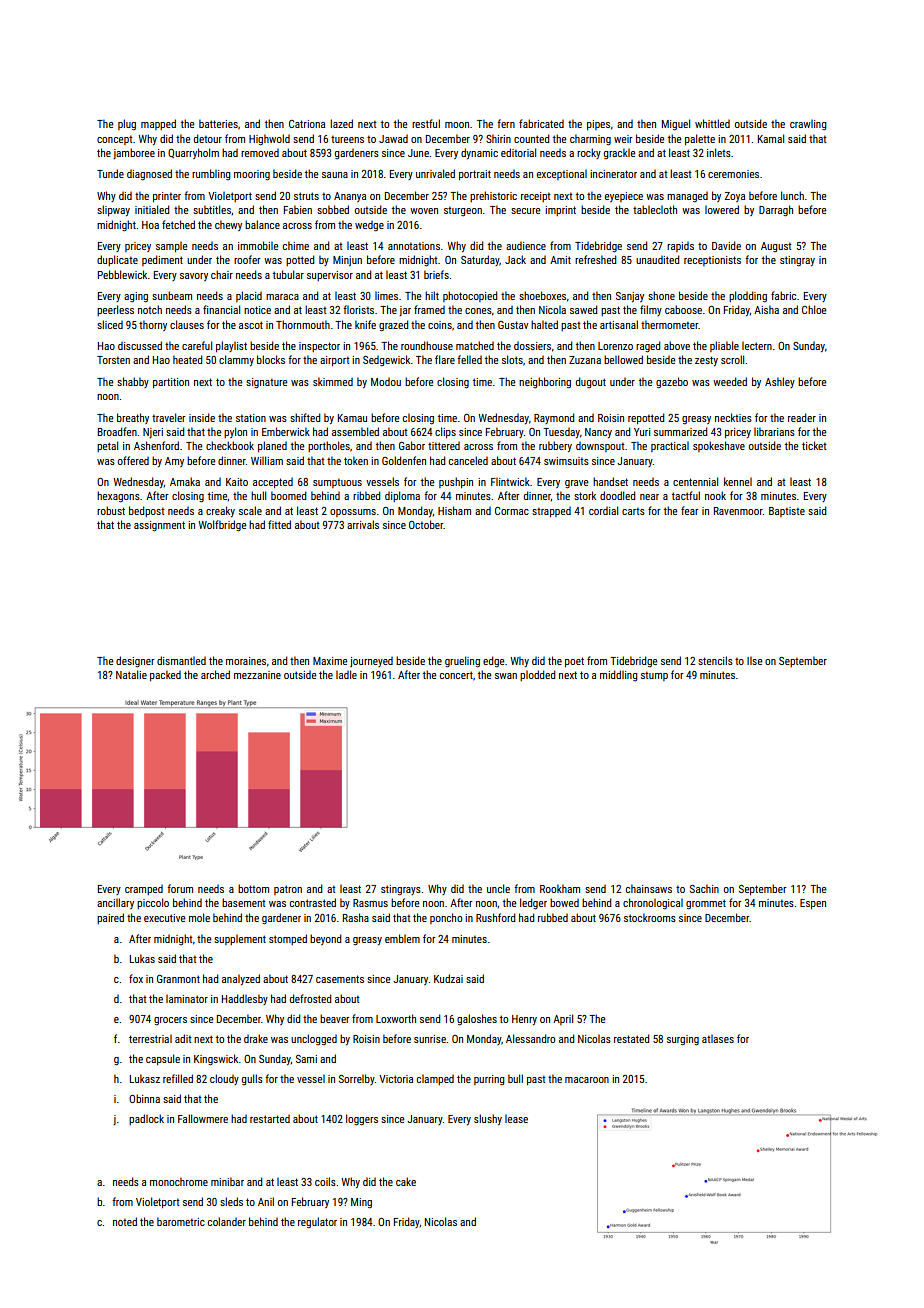 The height and width of the image is (1308, 924). What do you see at coordinates (406, 1181) in the image?
I see `cake` at bounding box center [406, 1181].
